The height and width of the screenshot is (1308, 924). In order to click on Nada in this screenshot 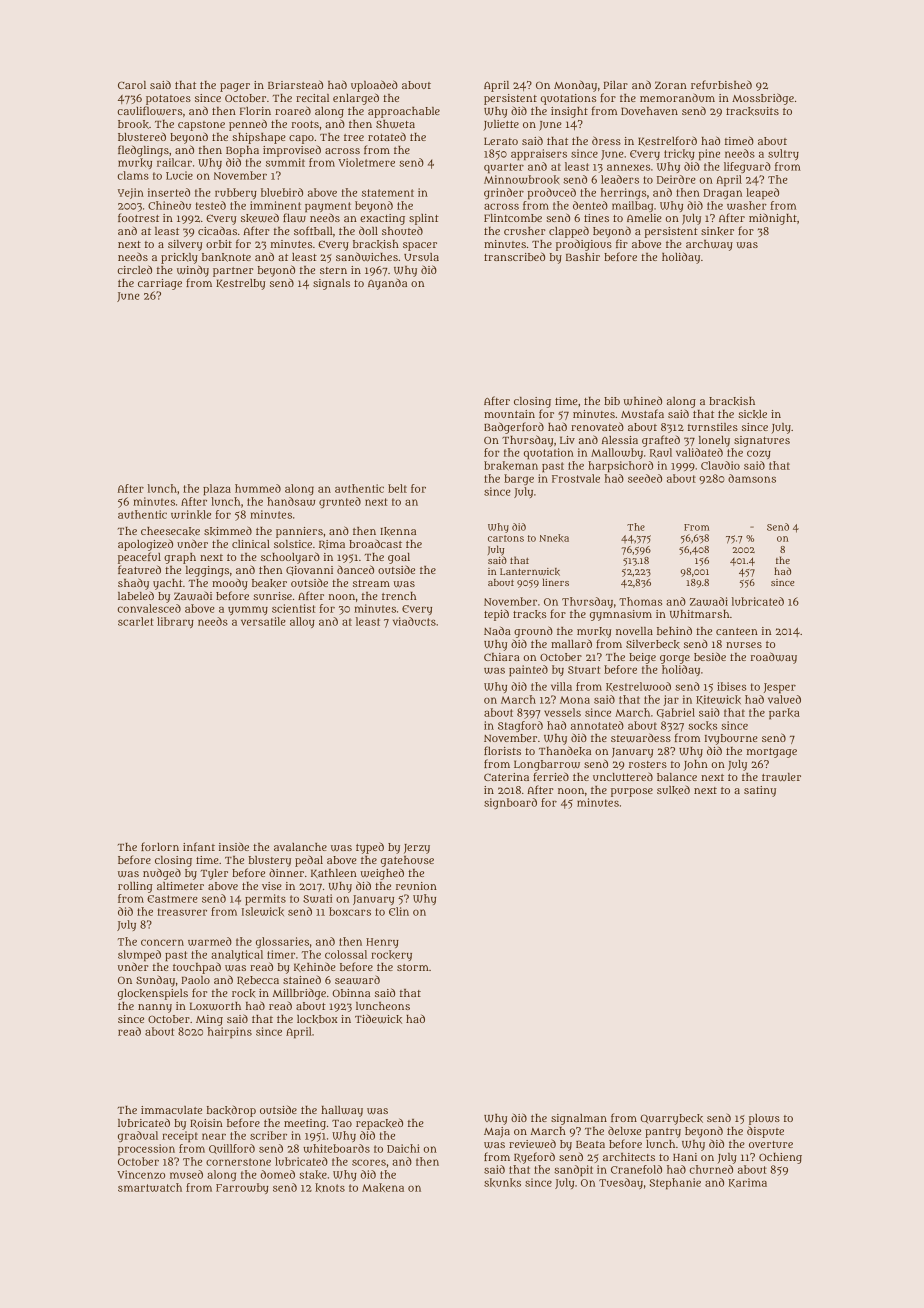, I will do `click(497, 630)`.
